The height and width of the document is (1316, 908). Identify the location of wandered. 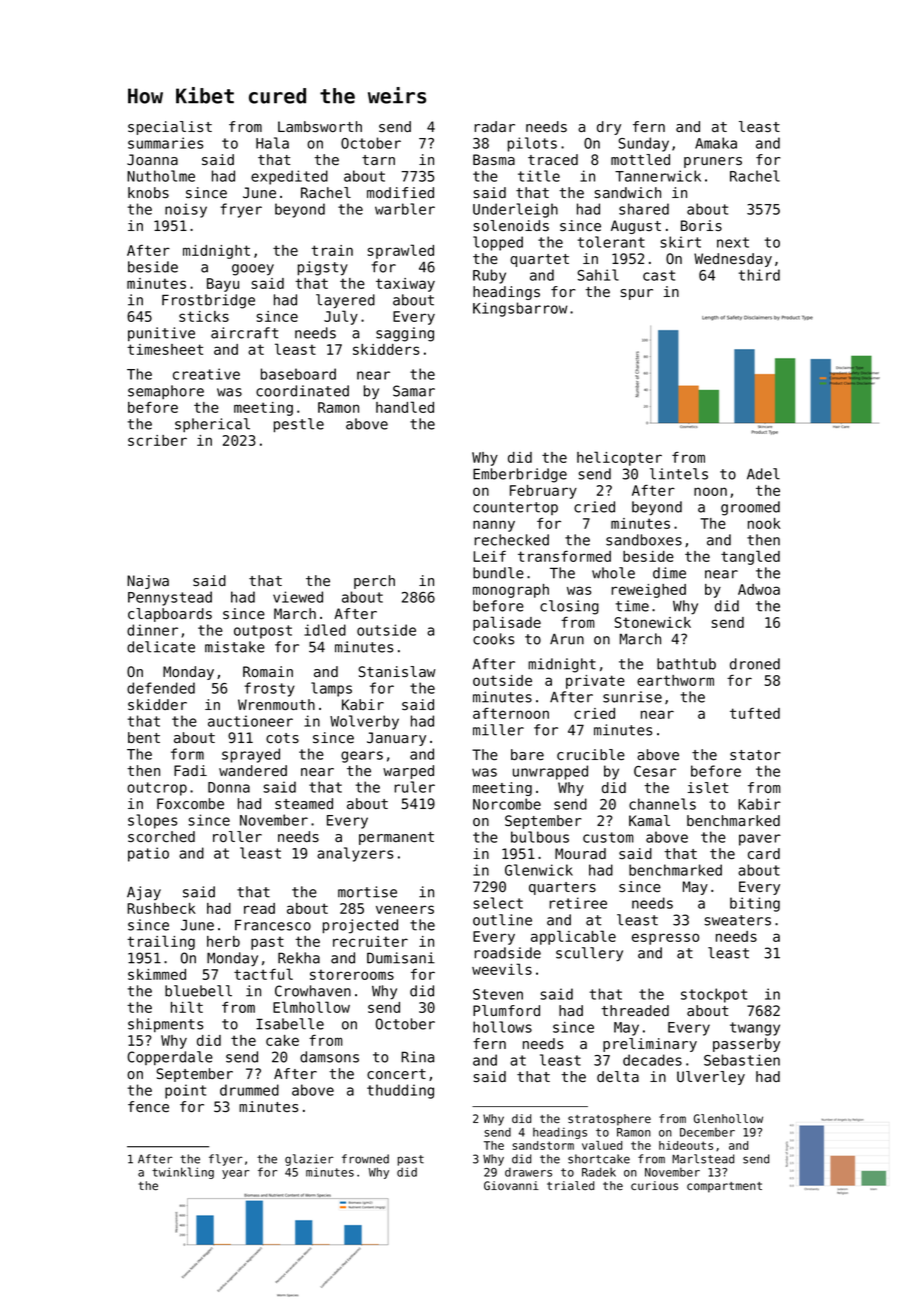
(253, 771).
